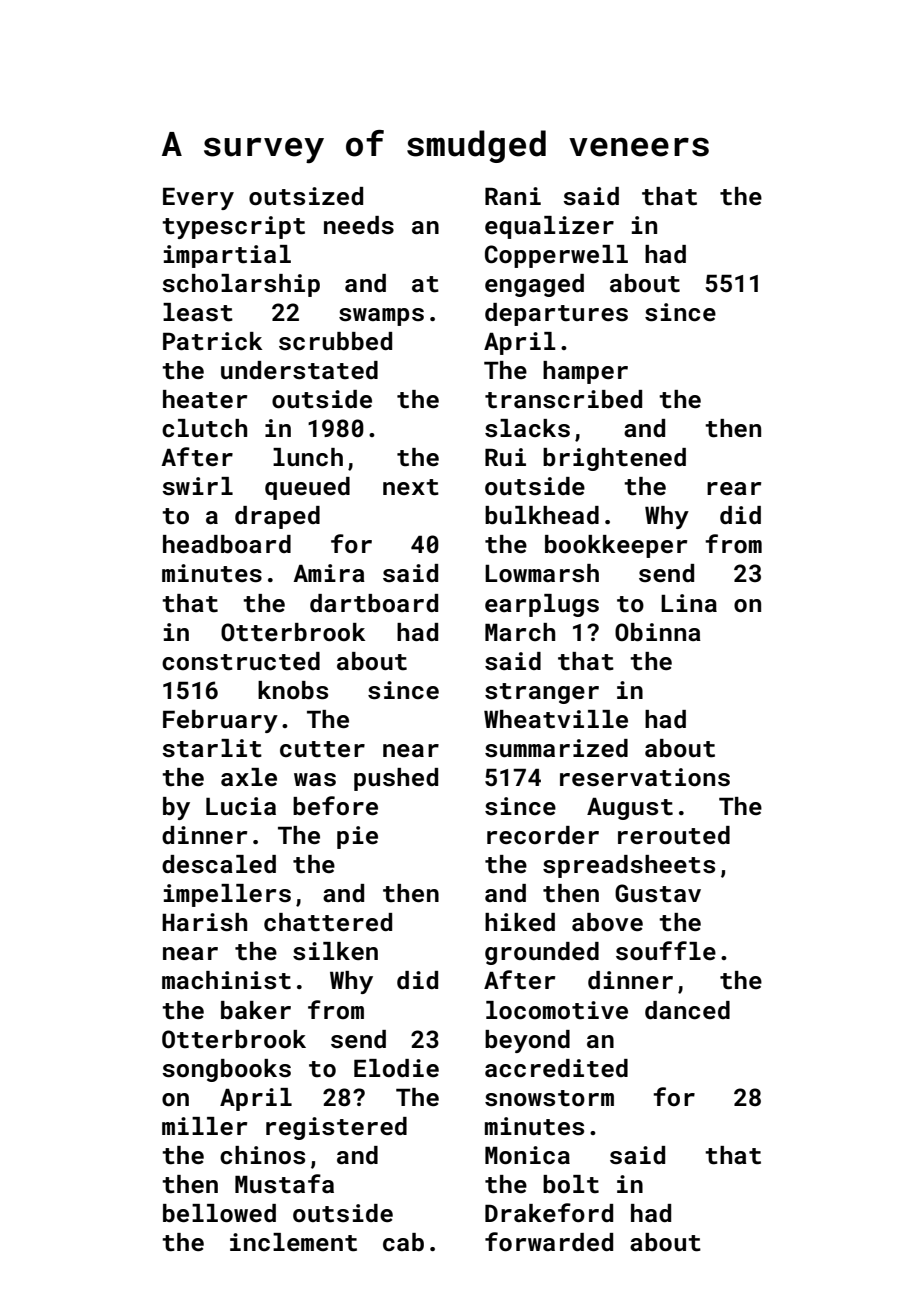 This document has width=924, height=1311. I want to click on February, so click(220, 721).
